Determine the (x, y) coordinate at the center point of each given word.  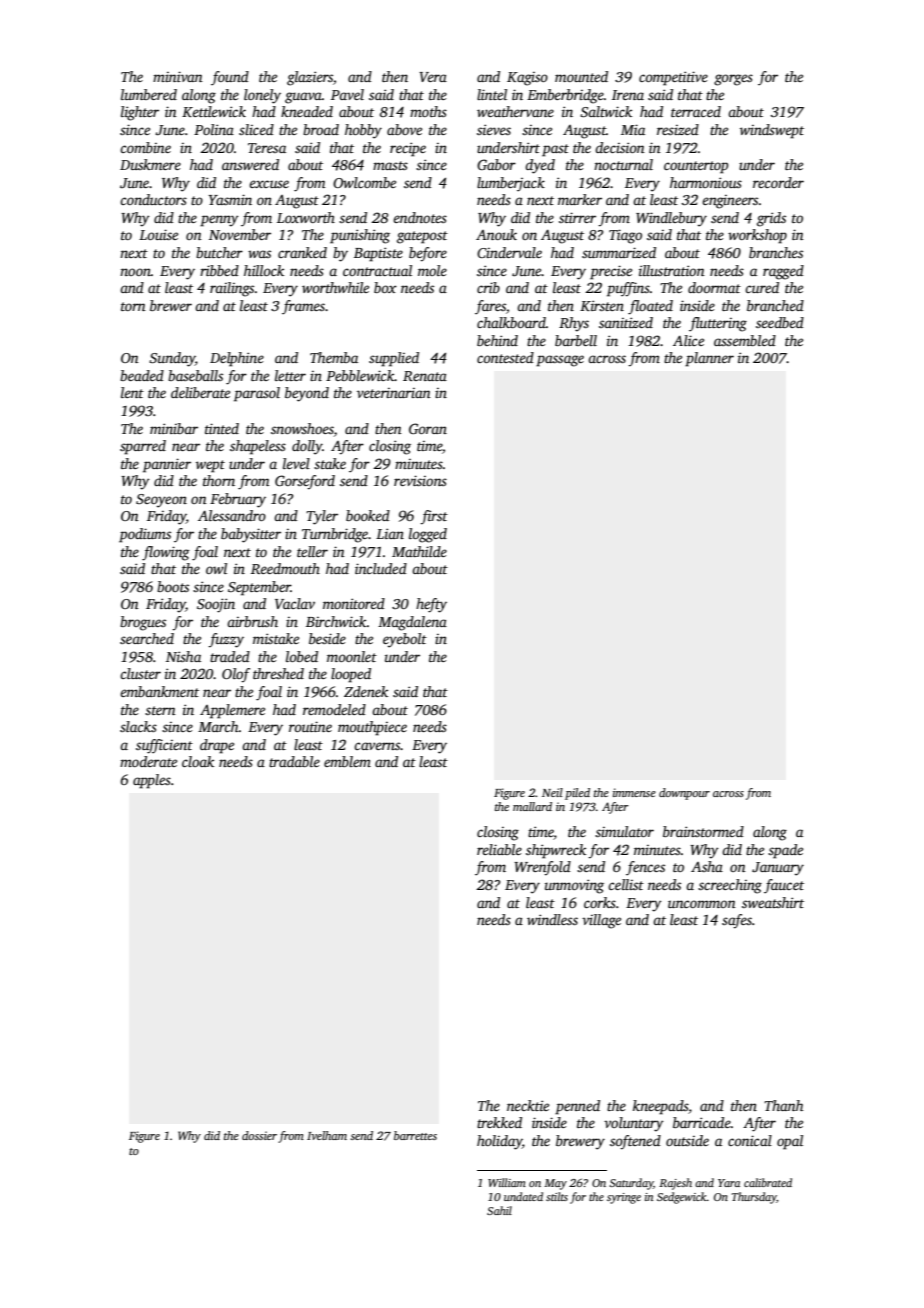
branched (775, 305)
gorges (733, 80)
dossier (259, 1135)
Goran (428, 428)
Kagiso (527, 79)
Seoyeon (161, 501)
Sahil (499, 1210)
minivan (178, 76)
